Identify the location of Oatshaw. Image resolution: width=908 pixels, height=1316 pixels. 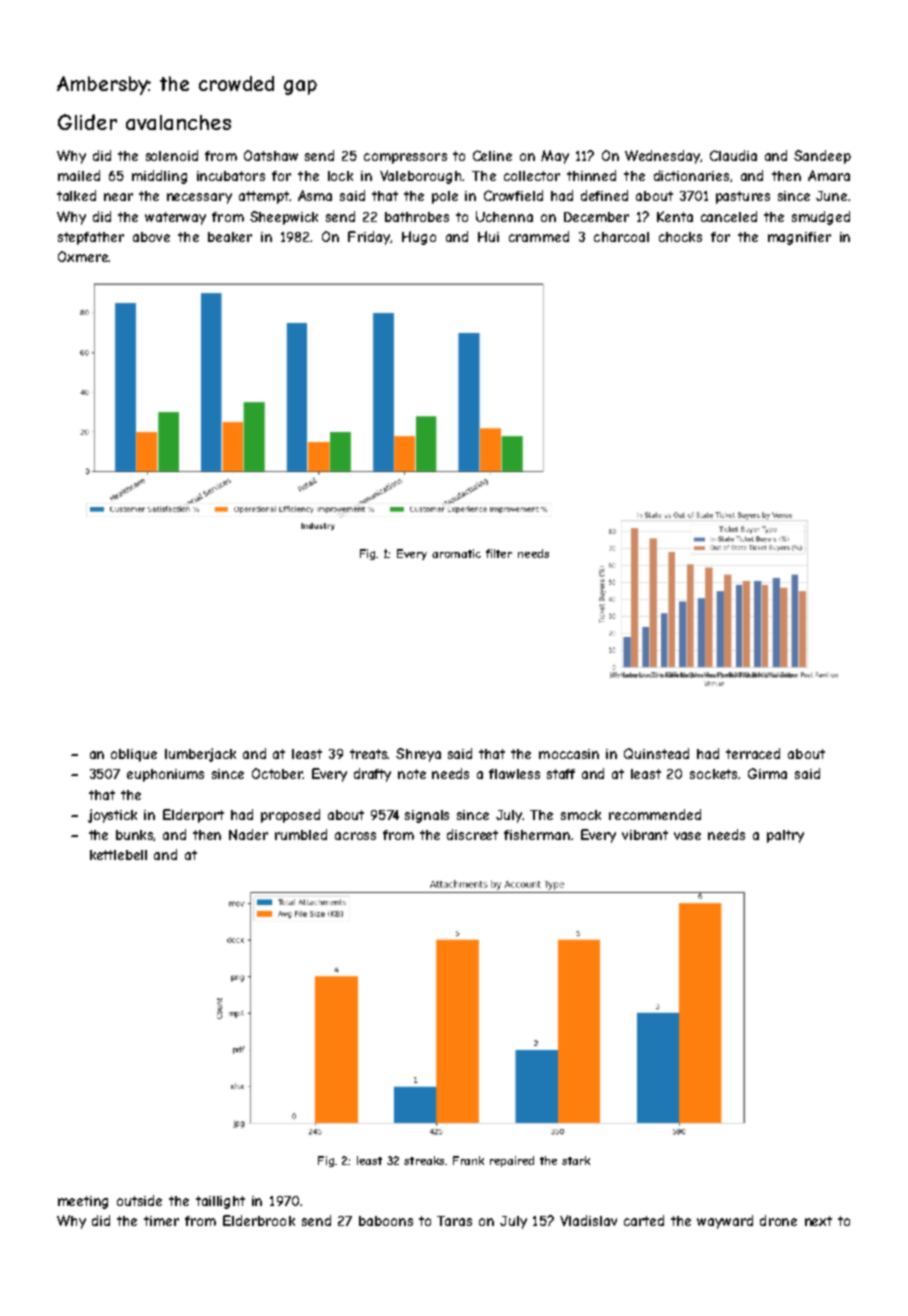
(271, 155).
